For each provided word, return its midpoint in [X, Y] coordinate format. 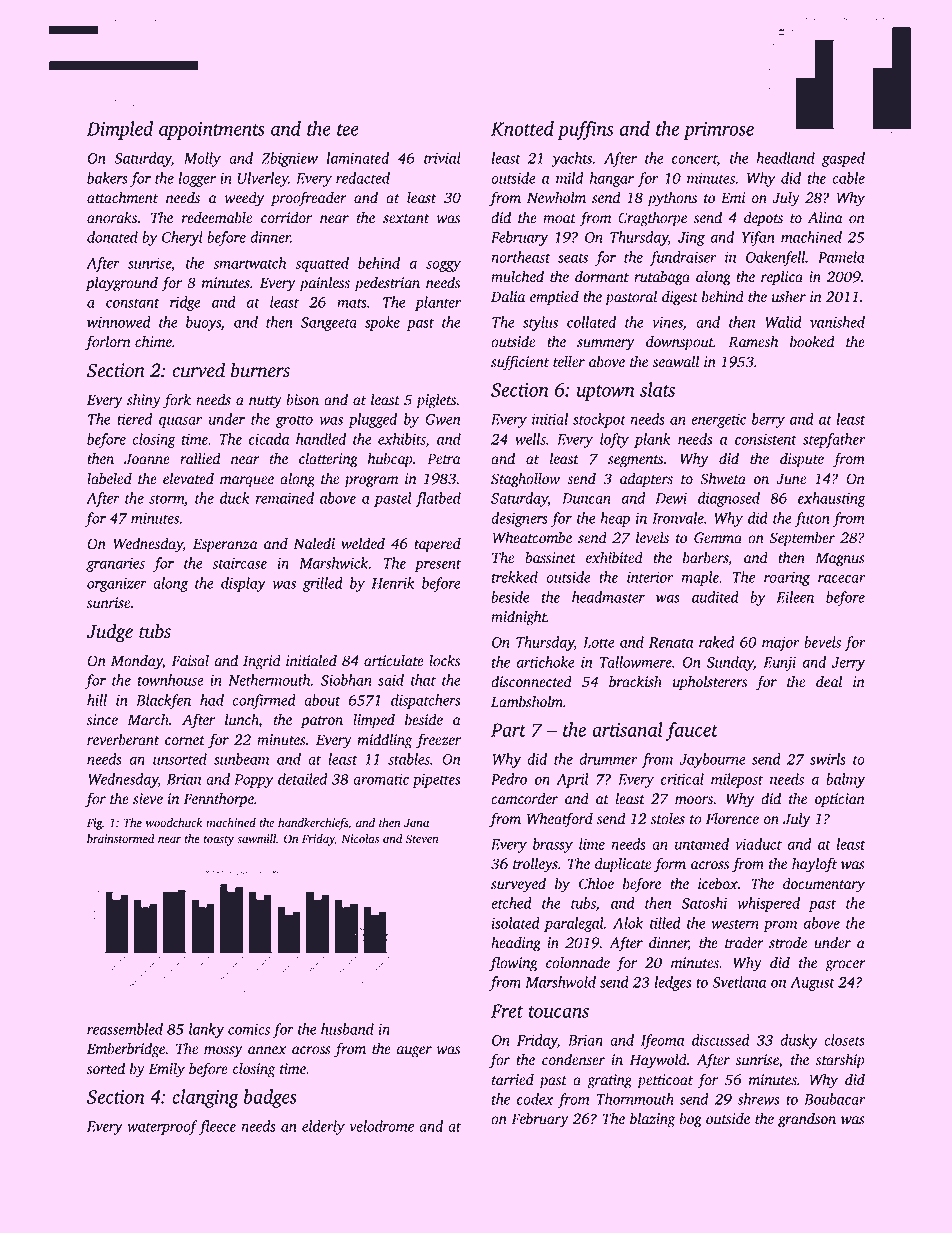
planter [438, 303]
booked [812, 341]
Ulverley [263, 179]
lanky [206, 1030]
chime [153, 342]
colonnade [578, 962]
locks [445, 660]
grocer [845, 966]
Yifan [758, 238]
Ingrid [262, 662]
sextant [406, 219]
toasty [218, 841]
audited [715, 597]
